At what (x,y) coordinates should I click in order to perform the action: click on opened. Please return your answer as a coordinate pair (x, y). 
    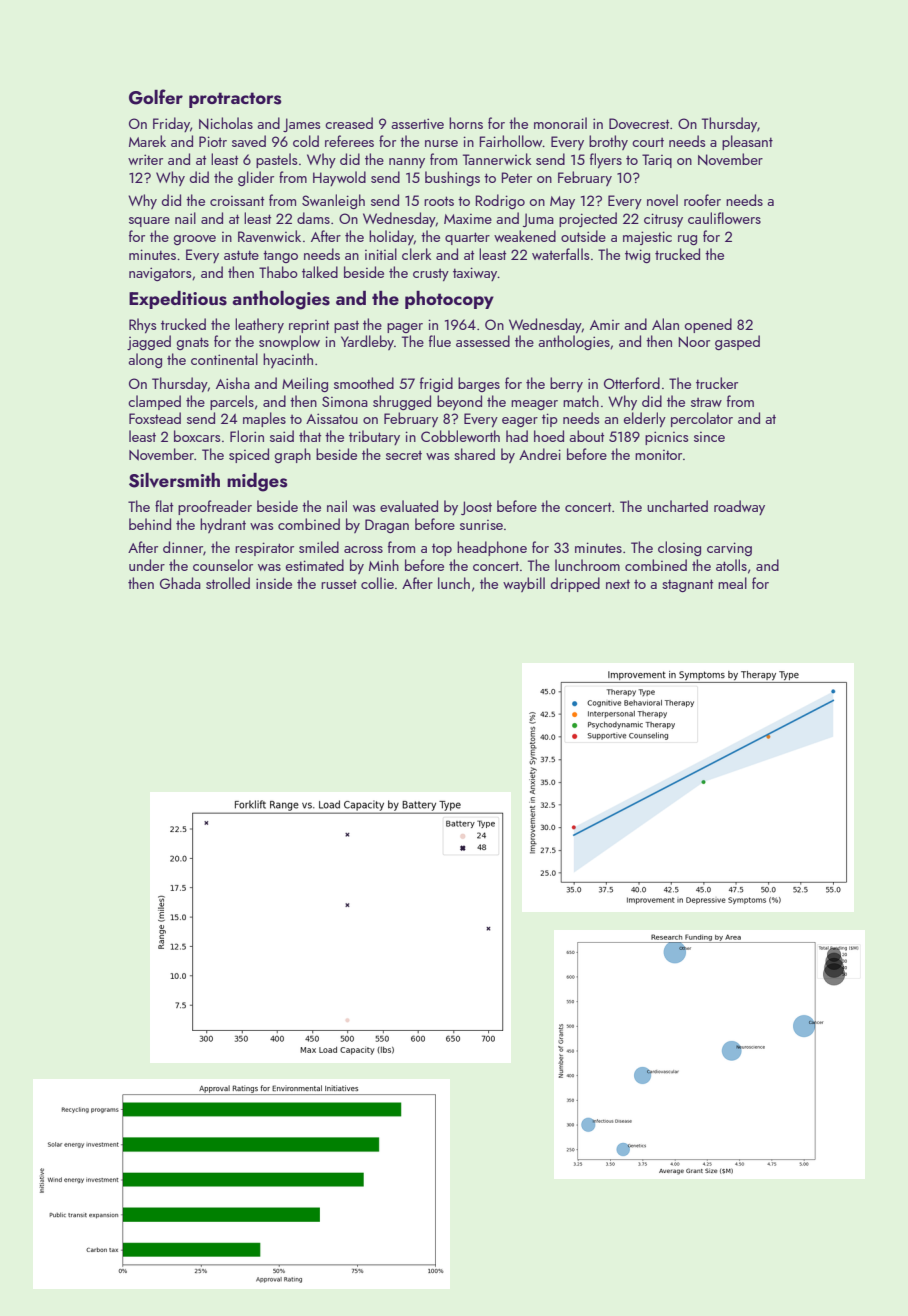
    Looking at the image, I should click on (708, 325).
